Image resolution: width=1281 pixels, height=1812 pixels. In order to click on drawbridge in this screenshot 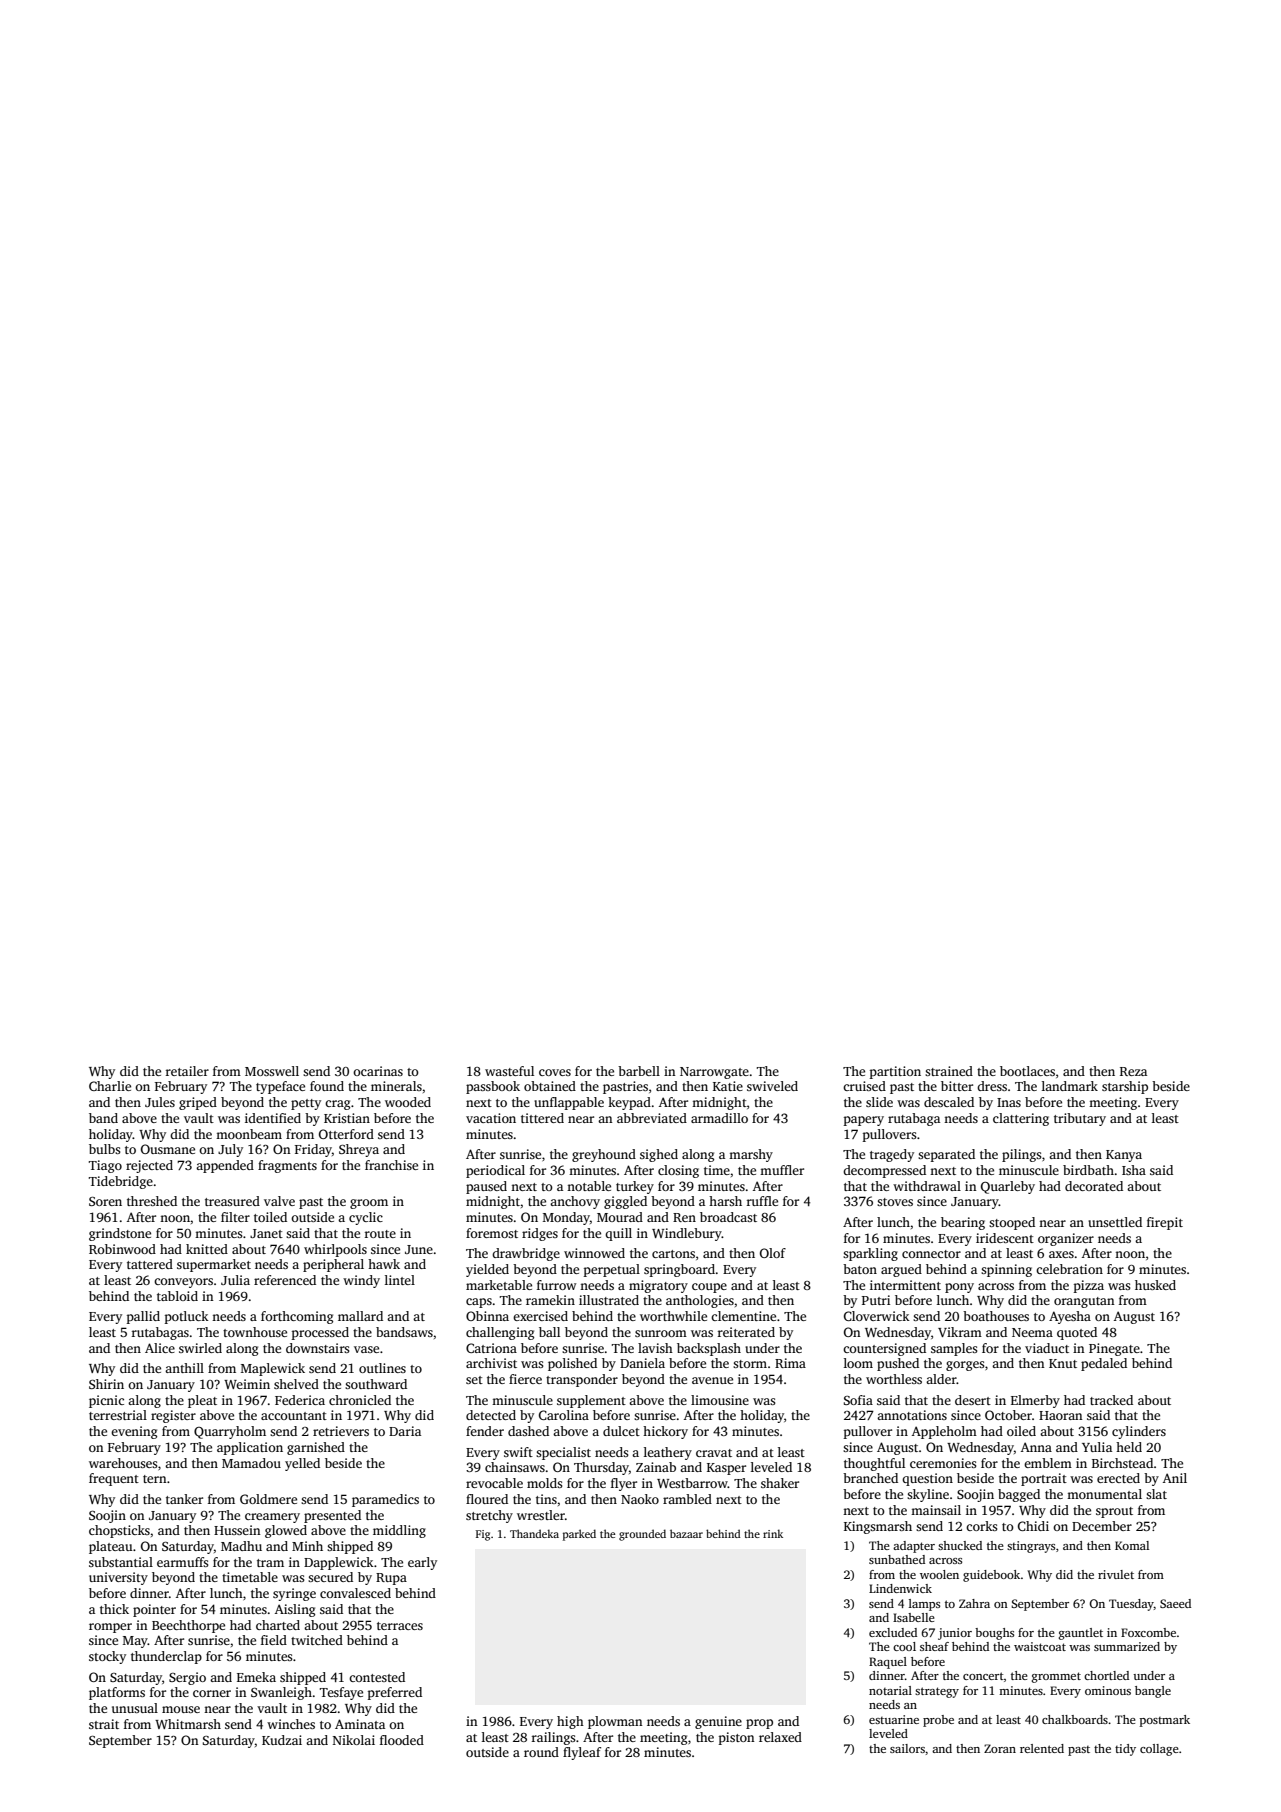, I will do `click(526, 1254)`.
